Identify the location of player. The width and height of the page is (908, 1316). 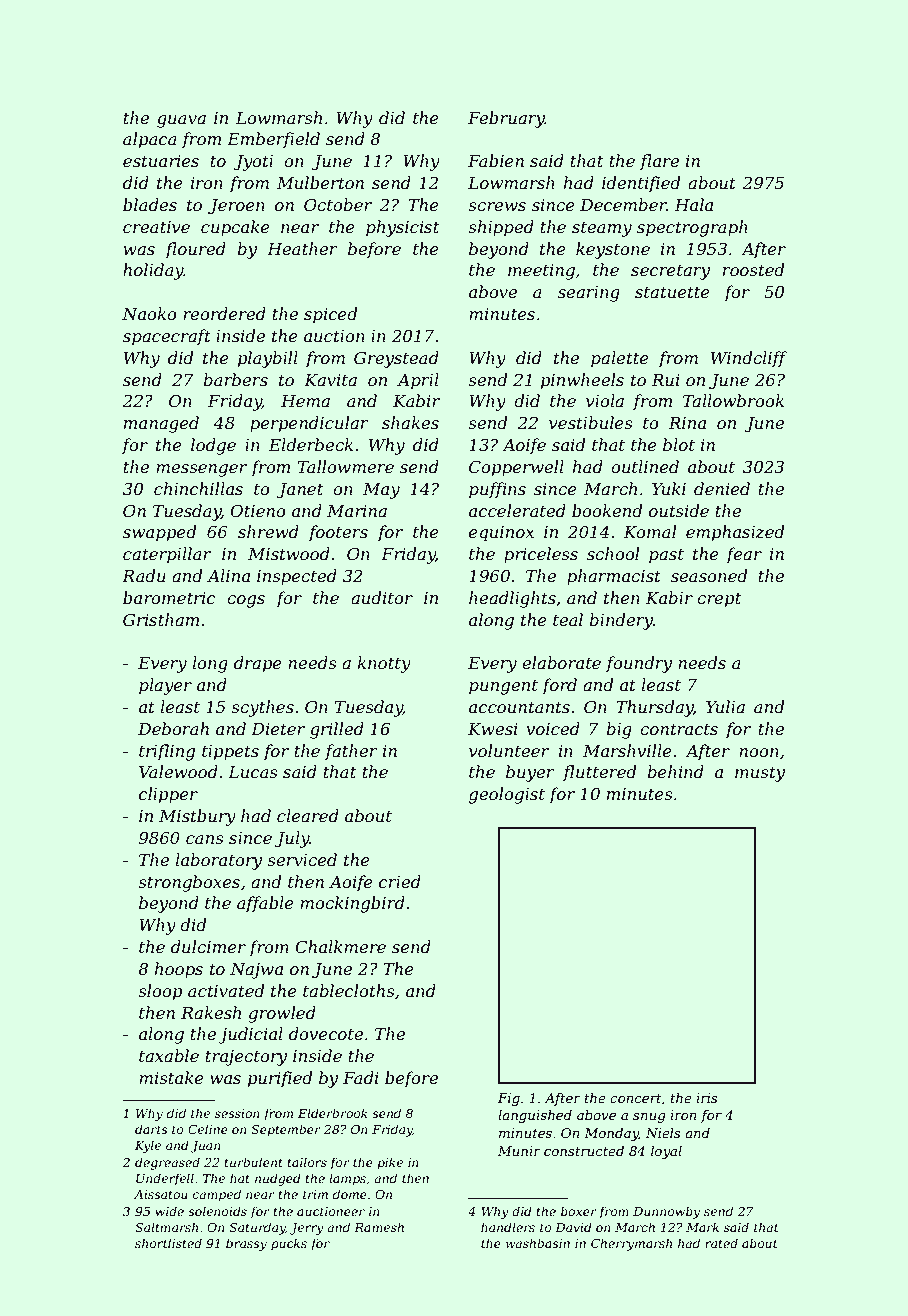
(165, 686).
